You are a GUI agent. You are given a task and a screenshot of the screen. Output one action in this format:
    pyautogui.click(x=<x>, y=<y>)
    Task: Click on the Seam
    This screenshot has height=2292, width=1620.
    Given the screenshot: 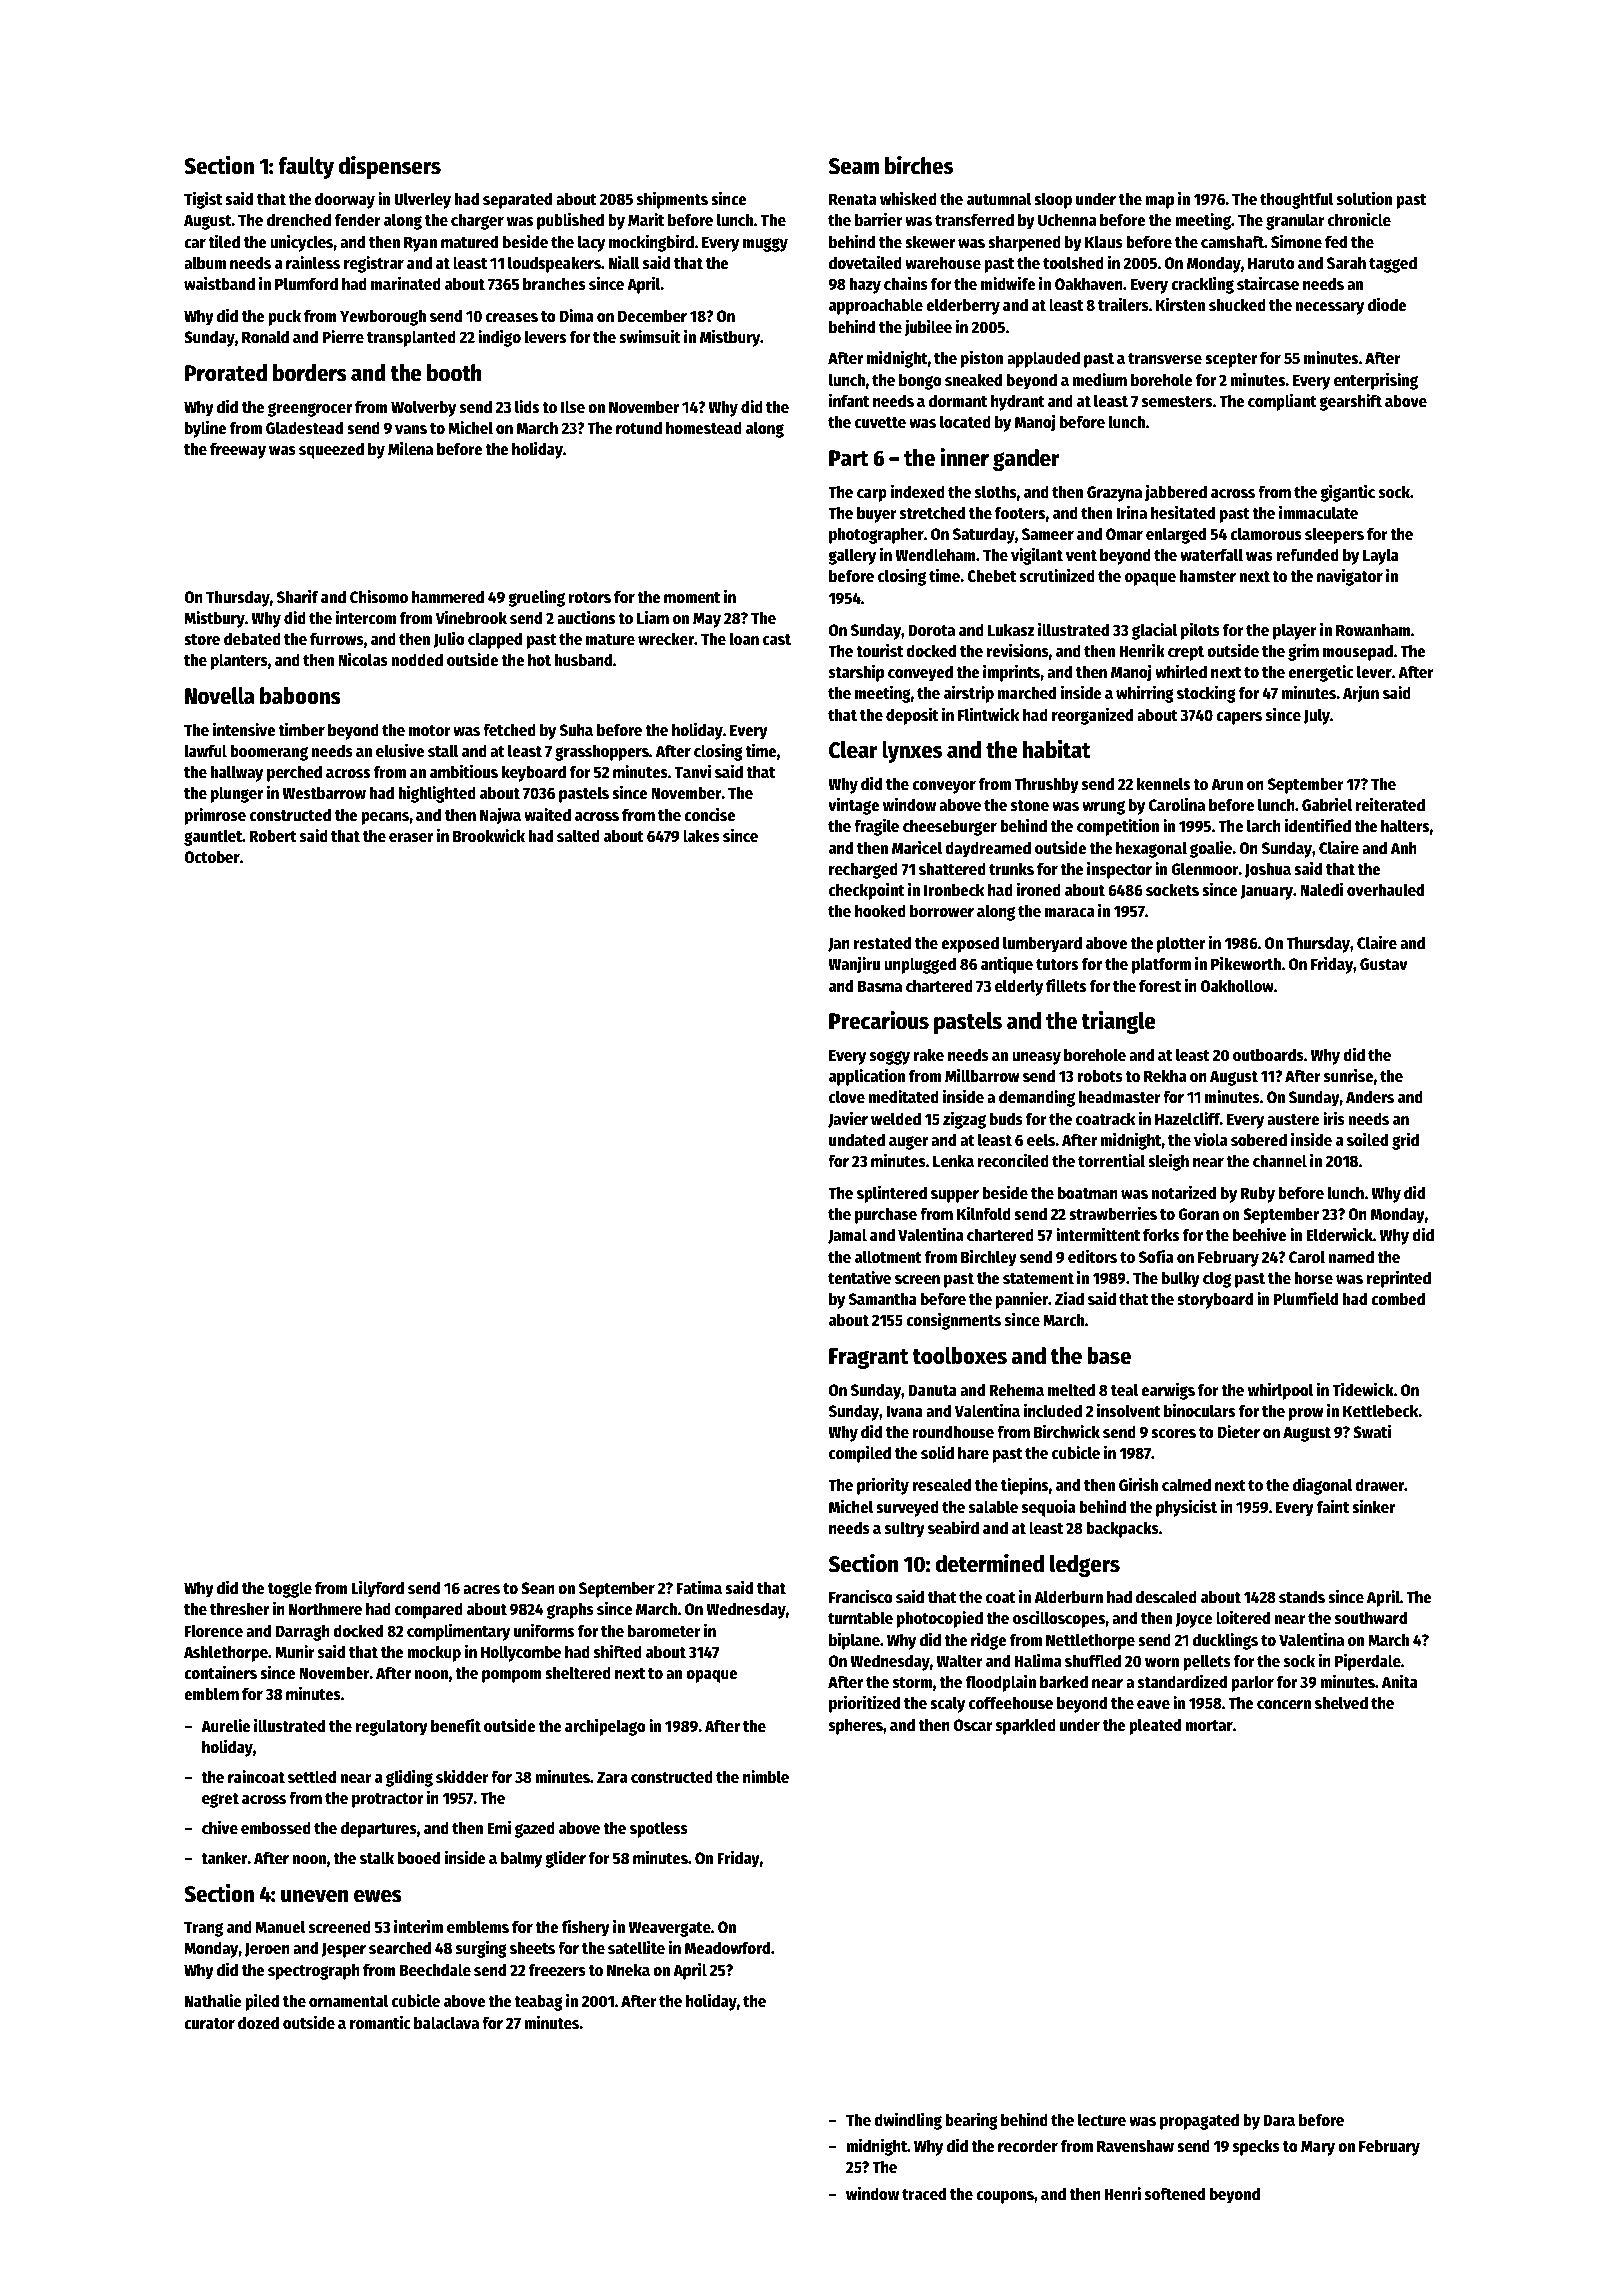 What is the action you would take?
    pyautogui.click(x=854, y=166)
